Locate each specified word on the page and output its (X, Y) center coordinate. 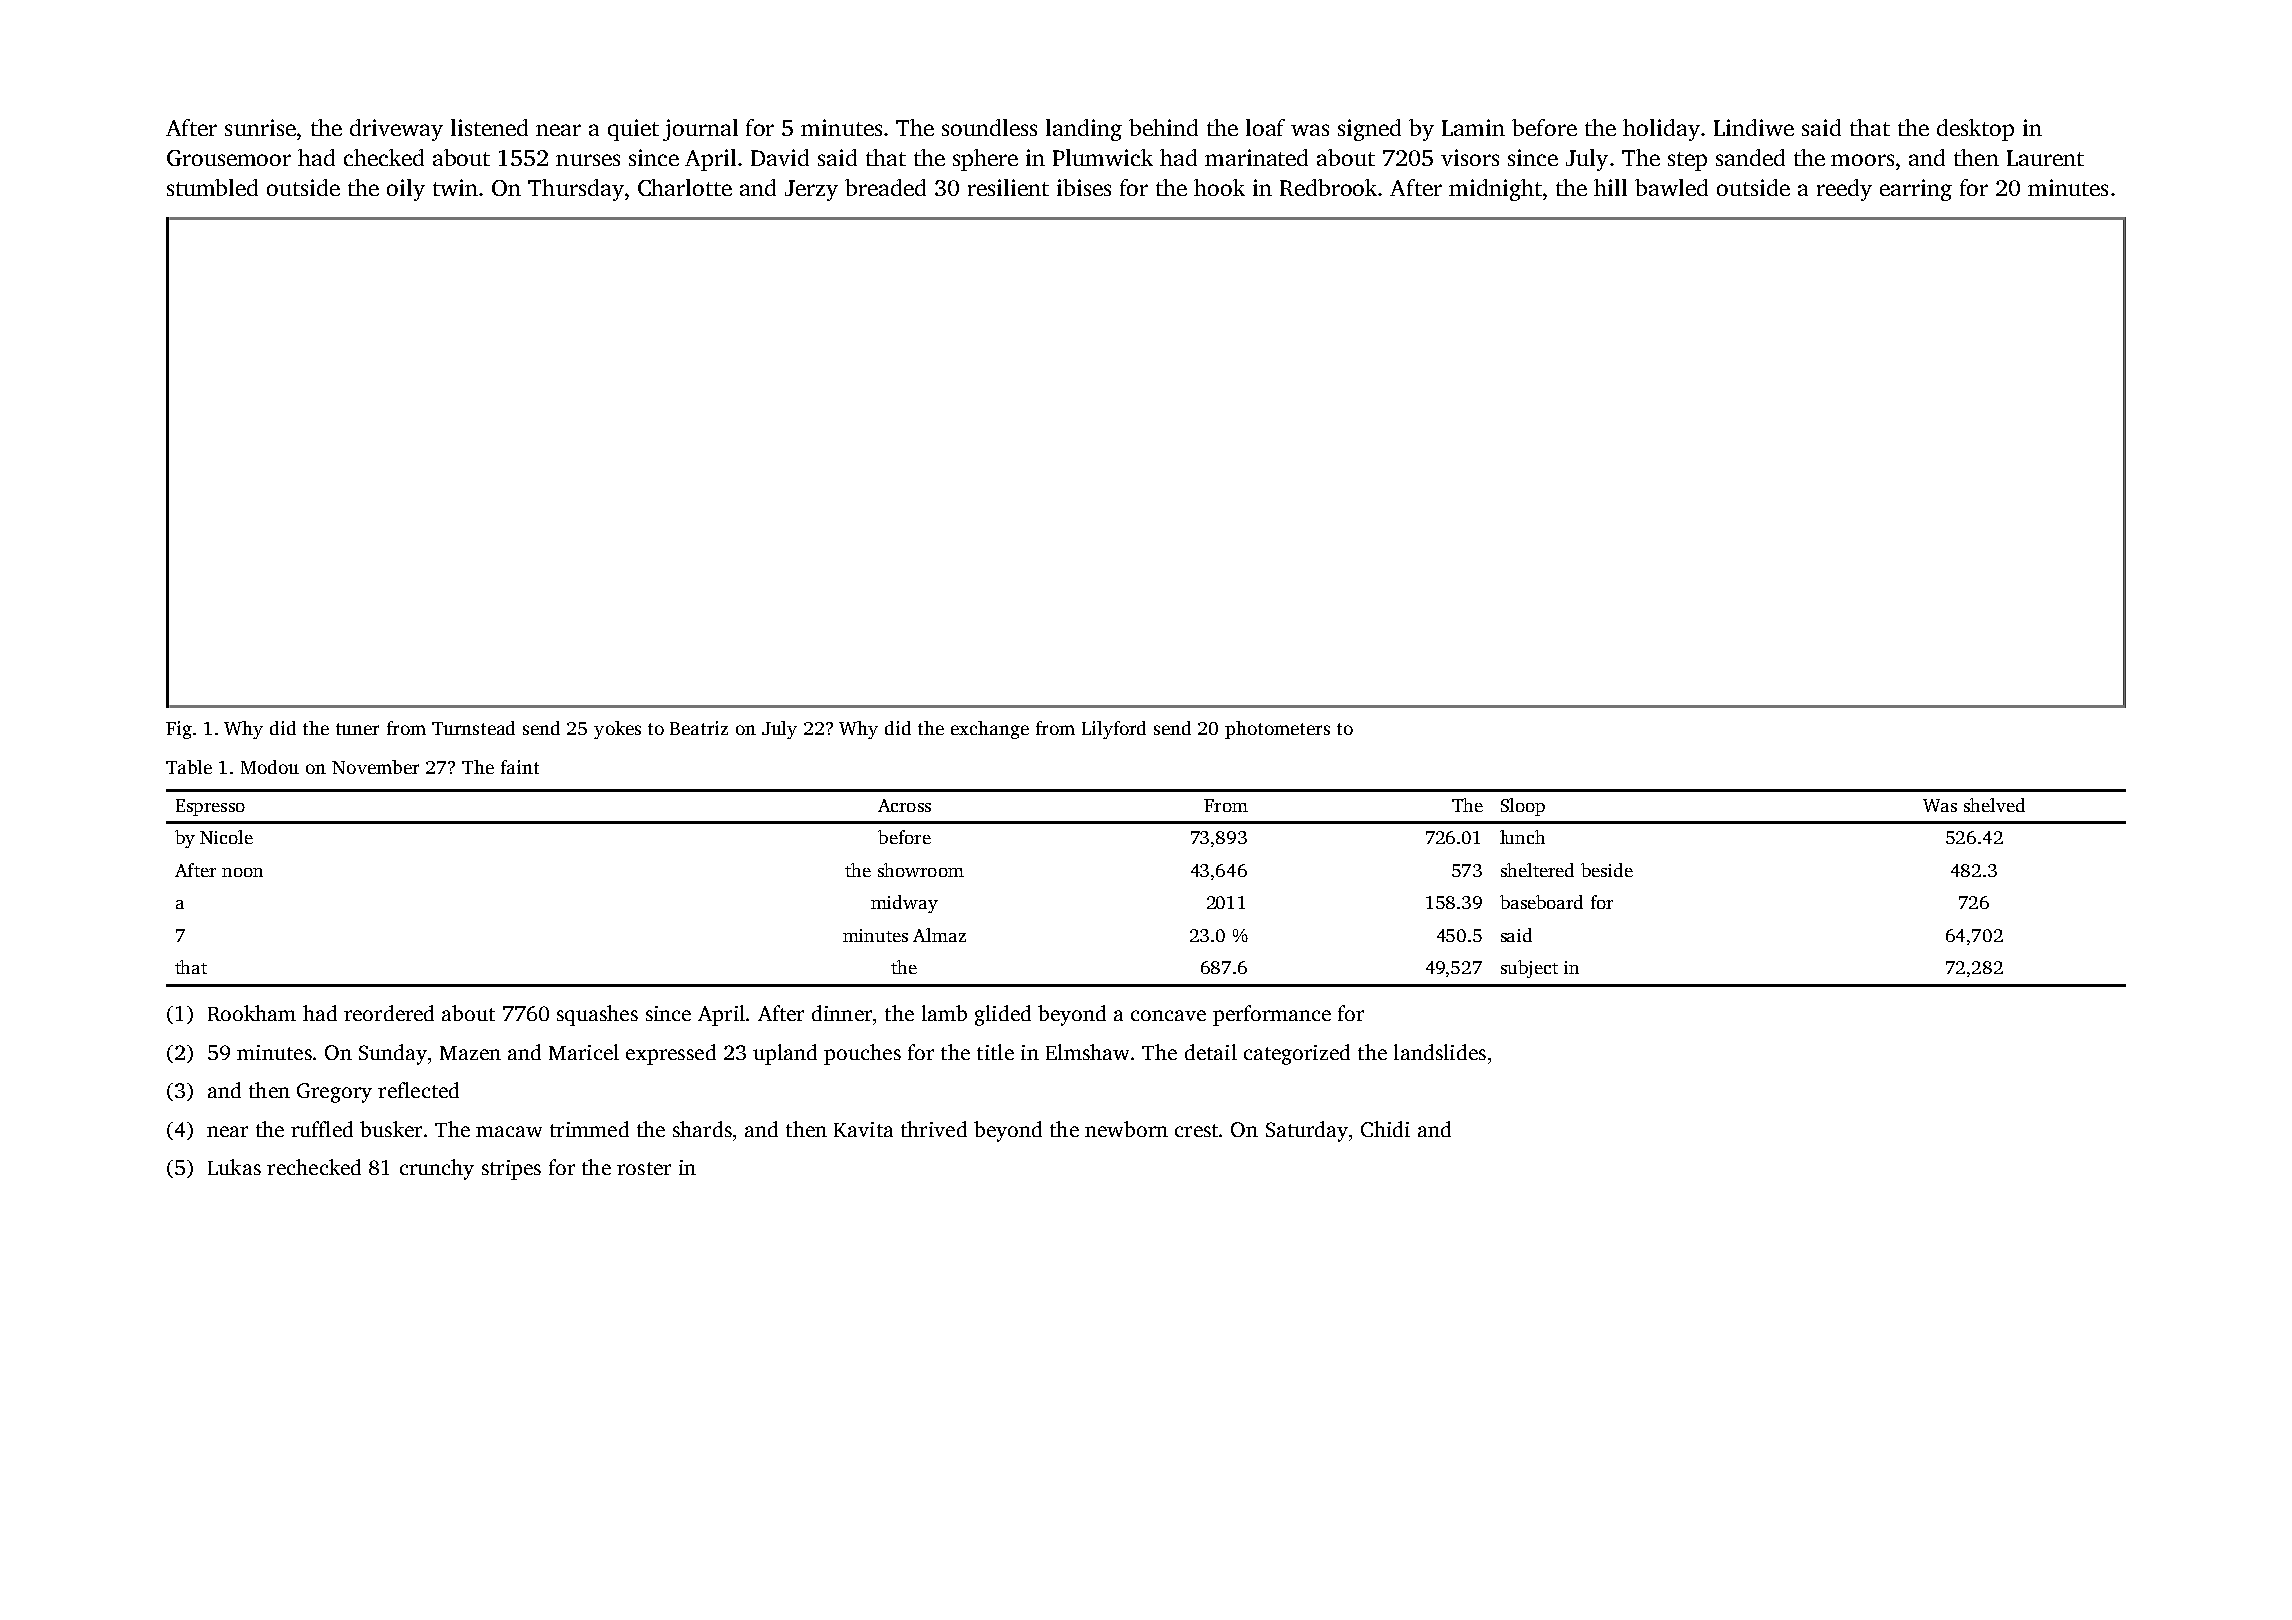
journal (700, 130)
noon (242, 872)
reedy (1844, 190)
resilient (1008, 187)
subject (1529, 969)
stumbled (212, 187)
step (1687, 161)
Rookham (252, 1013)
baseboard (1541, 902)
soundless (989, 127)
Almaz (939, 935)
